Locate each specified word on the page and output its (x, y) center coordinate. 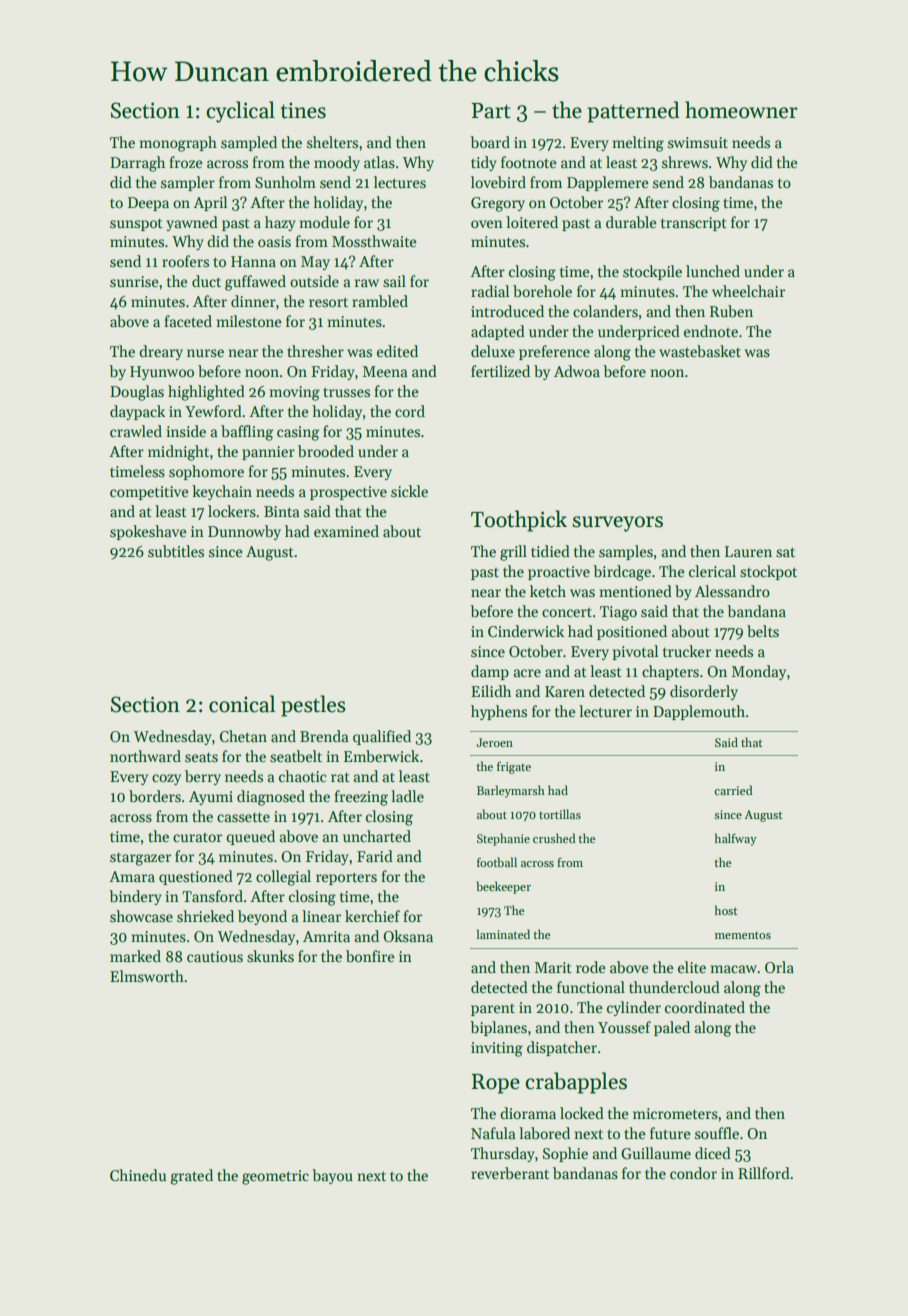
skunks (270, 956)
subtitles (176, 551)
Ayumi (211, 798)
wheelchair (748, 291)
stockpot (768, 572)
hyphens (499, 712)
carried (733, 790)
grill (513, 553)
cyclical (240, 112)
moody (337, 163)
